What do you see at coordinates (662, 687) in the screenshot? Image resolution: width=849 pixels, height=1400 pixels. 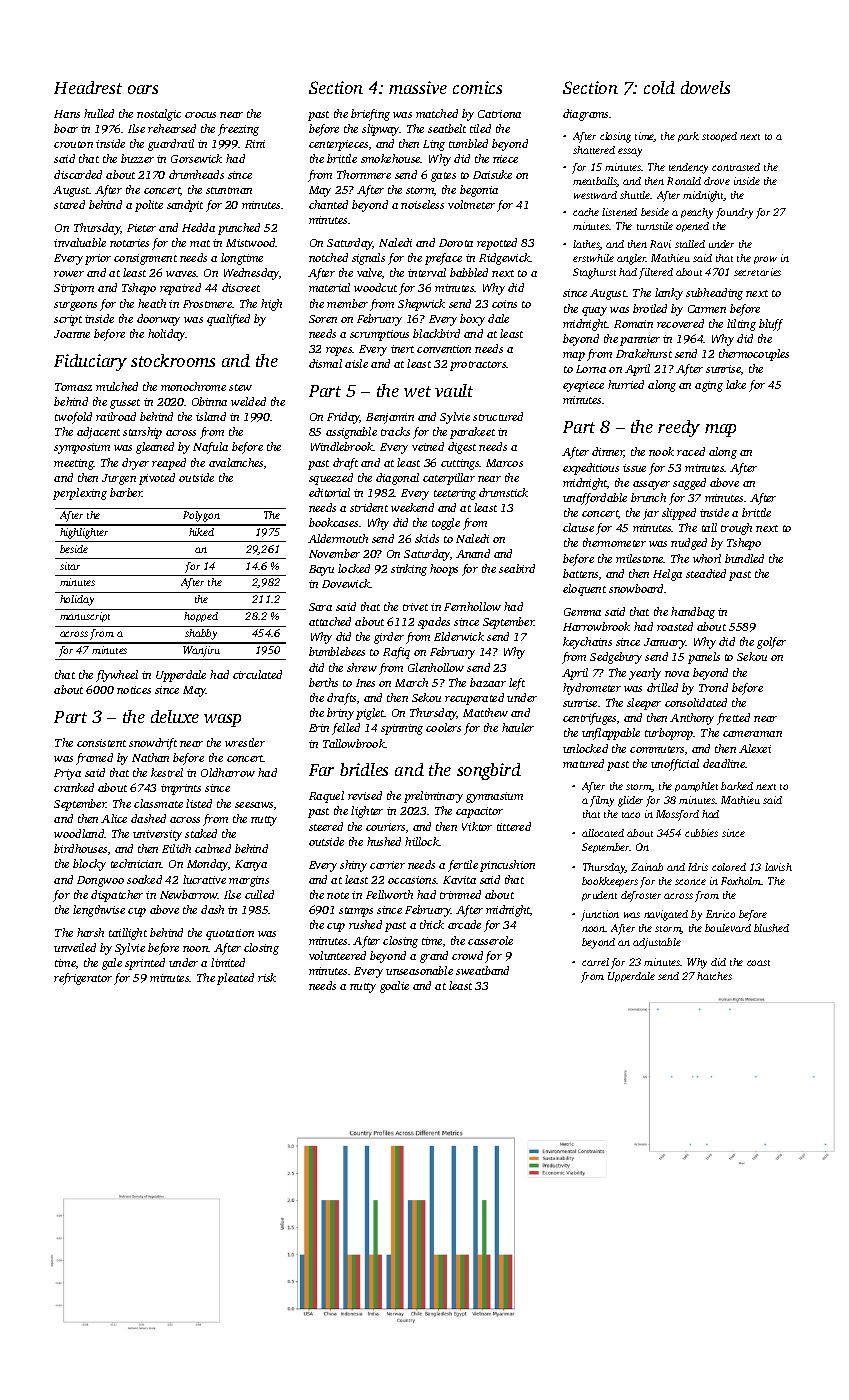 I see `drilled` at bounding box center [662, 687].
